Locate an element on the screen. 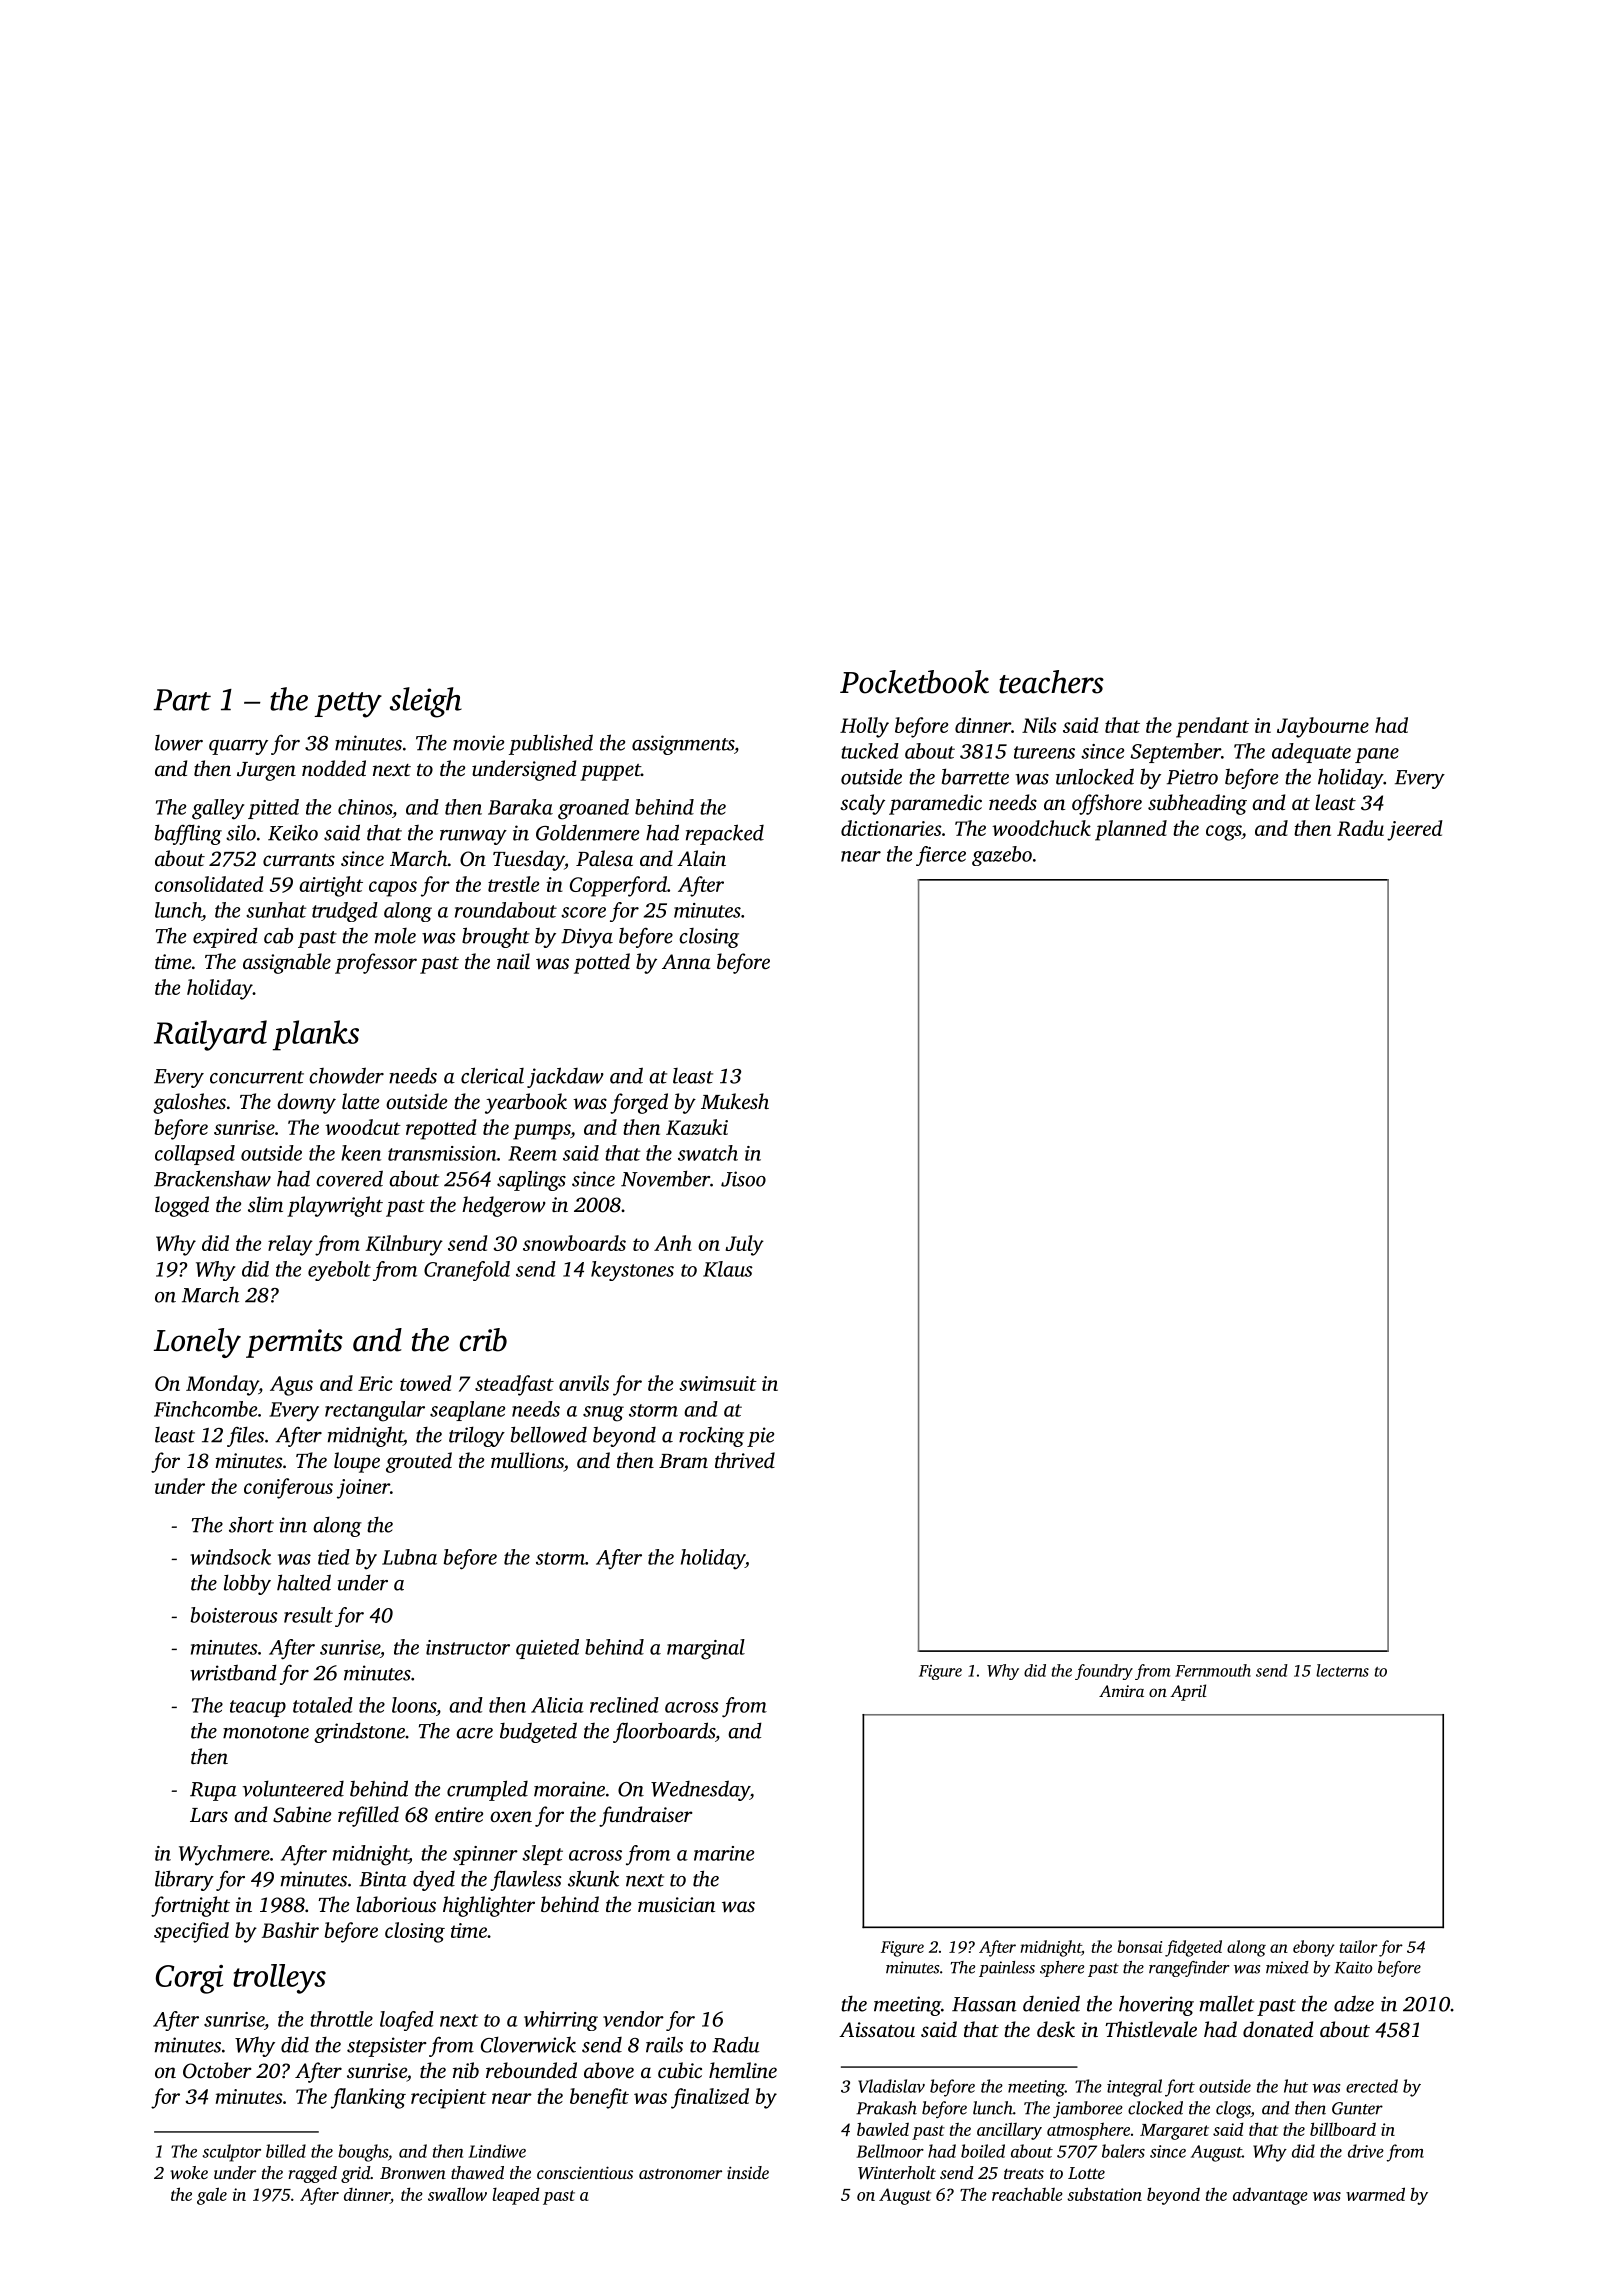 The image size is (1620, 2292). April is located at coordinates (1188, 1692).
